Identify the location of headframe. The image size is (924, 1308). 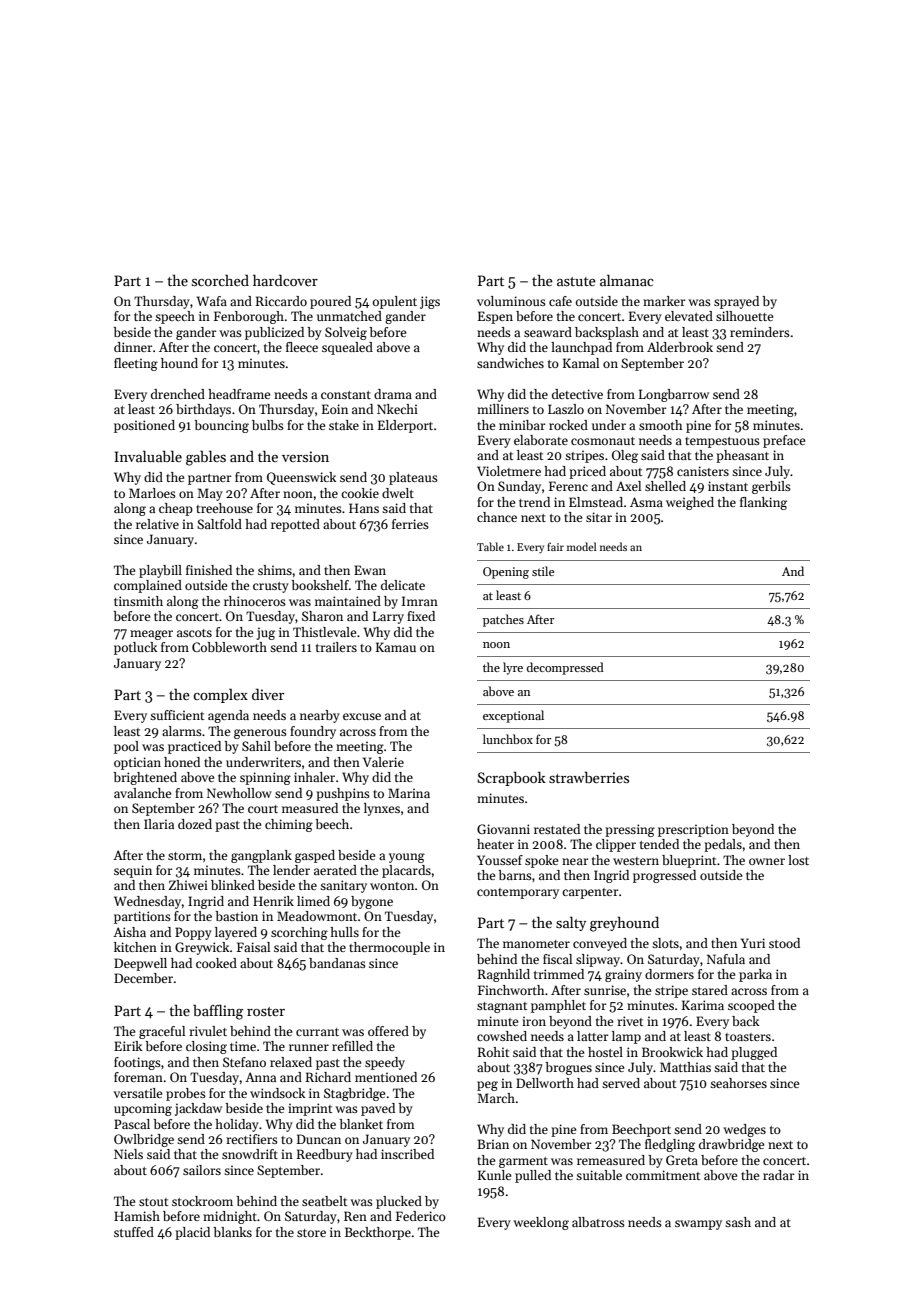
(239, 394).
